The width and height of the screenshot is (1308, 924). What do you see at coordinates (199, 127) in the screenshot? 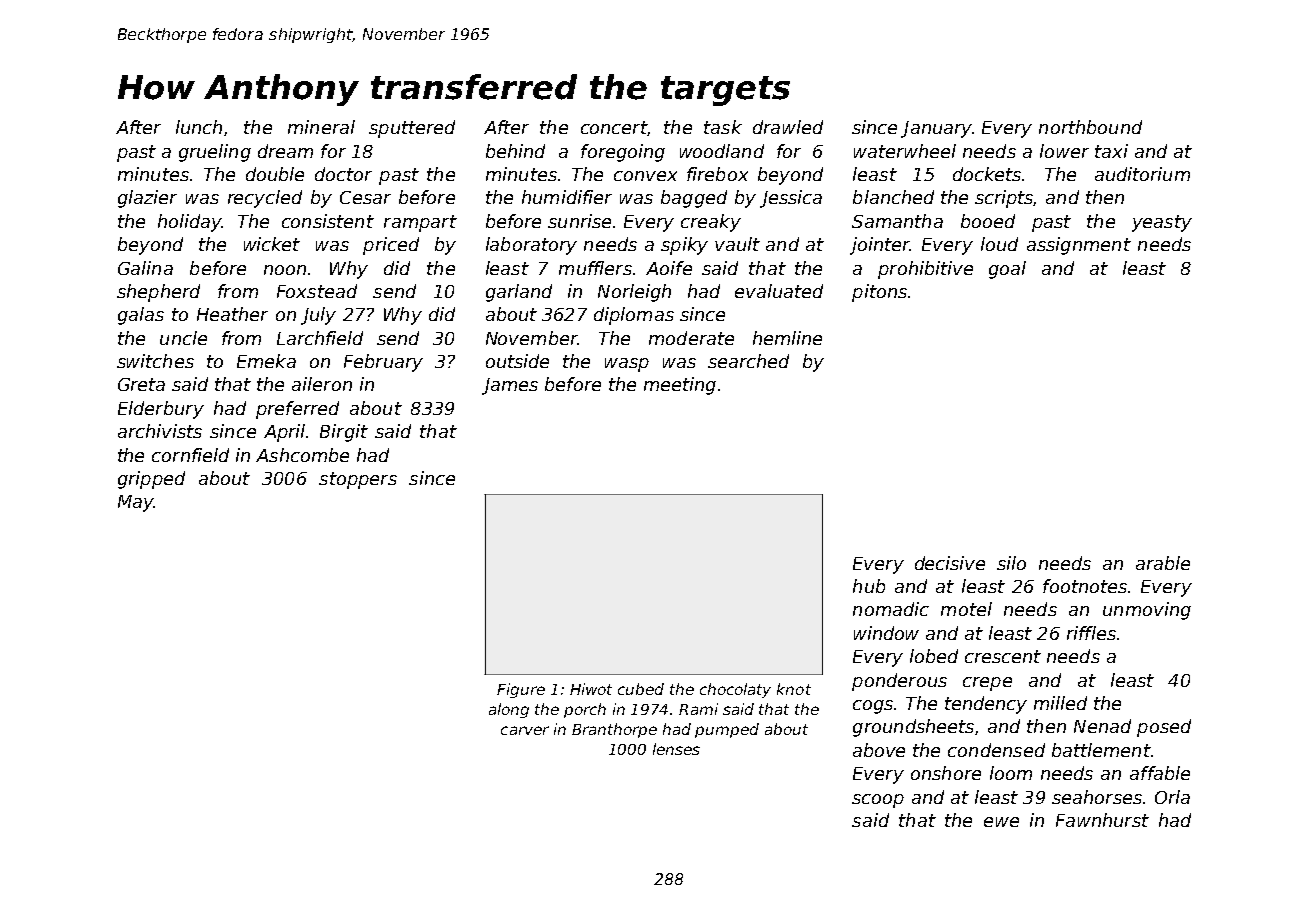
I see `lunch` at bounding box center [199, 127].
